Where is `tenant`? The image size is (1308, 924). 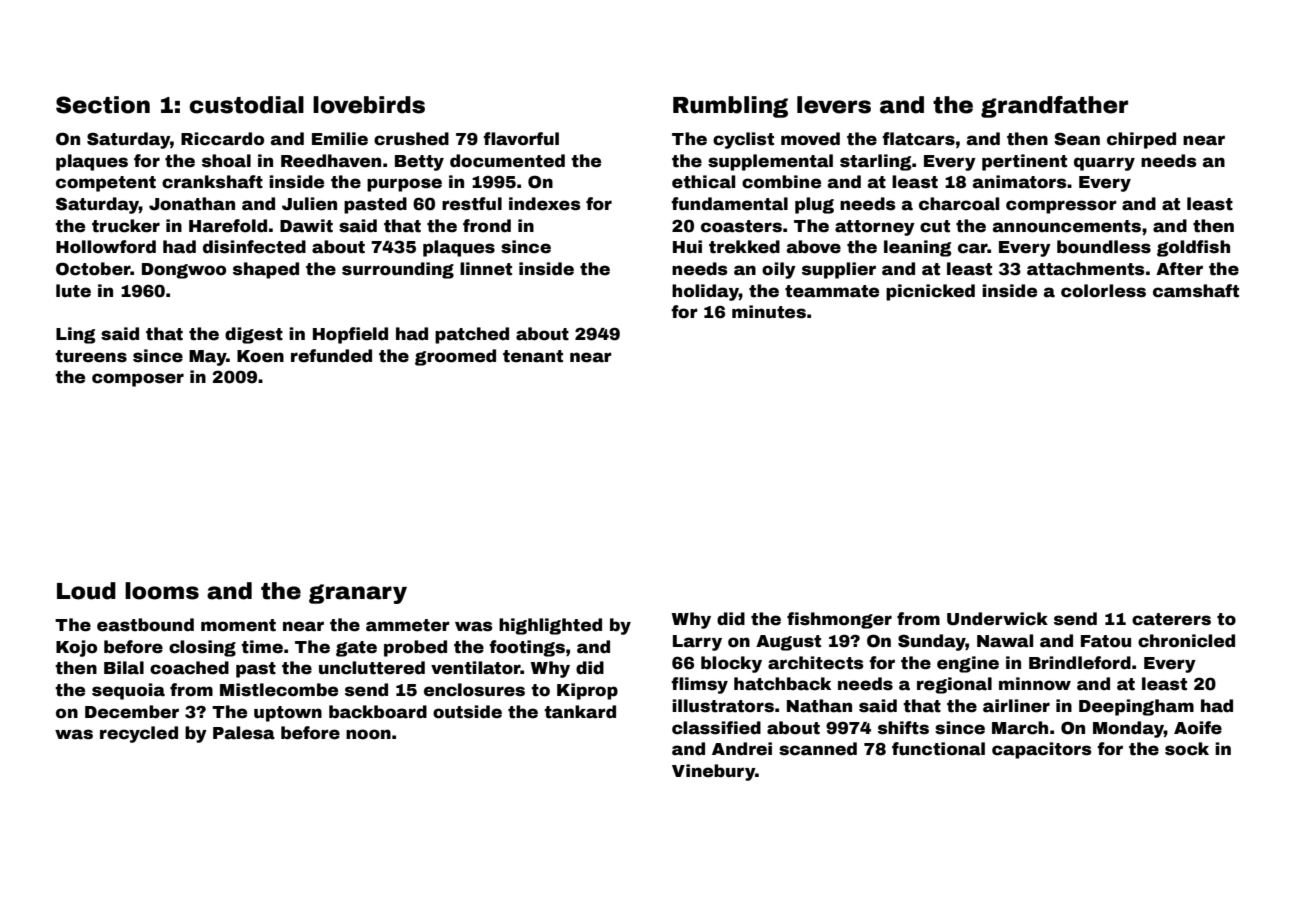
tenant is located at coordinates (533, 356).
